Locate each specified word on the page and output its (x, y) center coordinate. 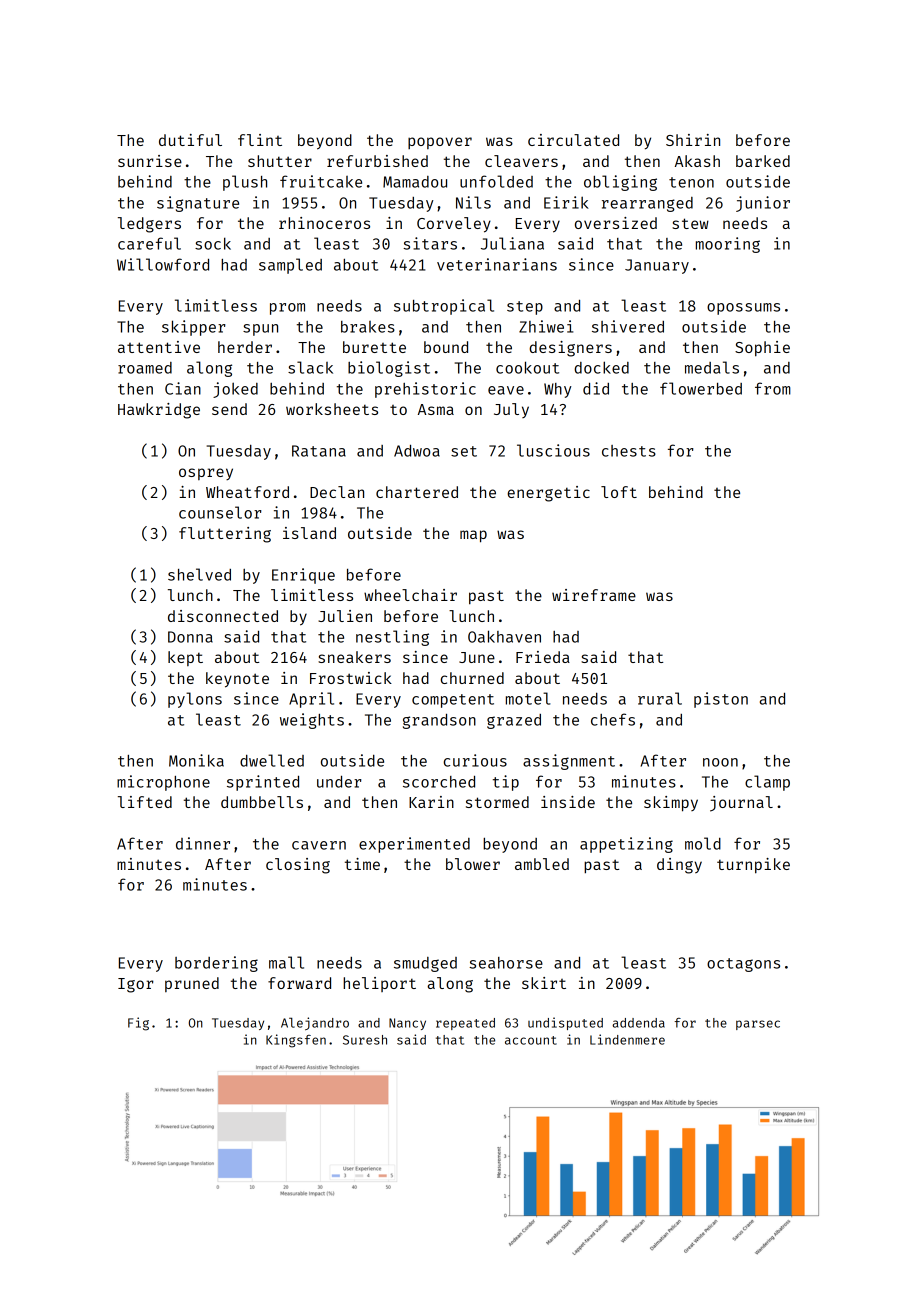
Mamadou (415, 182)
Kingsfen (296, 1041)
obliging (620, 183)
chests (629, 451)
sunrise (150, 161)
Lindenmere (627, 1039)
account (531, 1040)
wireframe (594, 595)
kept (185, 658)
